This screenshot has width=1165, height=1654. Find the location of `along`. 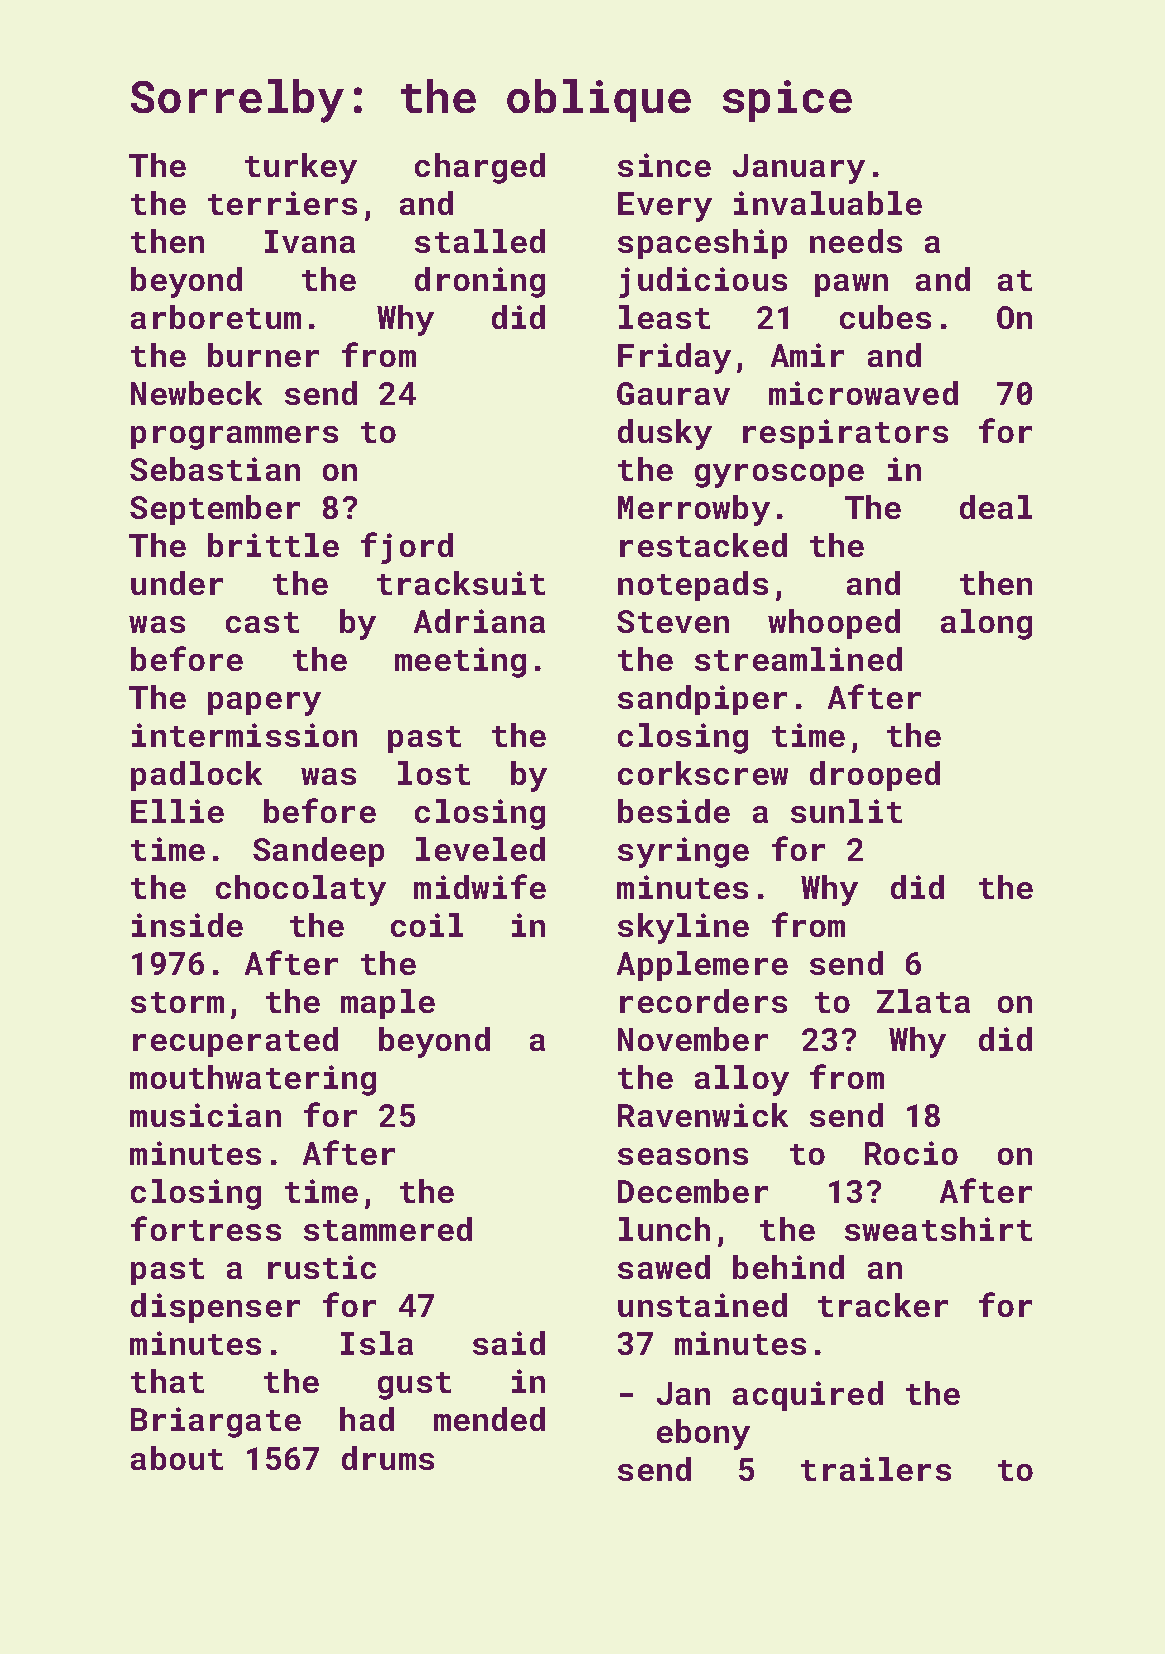

along is located at coordinates (986, 624).
